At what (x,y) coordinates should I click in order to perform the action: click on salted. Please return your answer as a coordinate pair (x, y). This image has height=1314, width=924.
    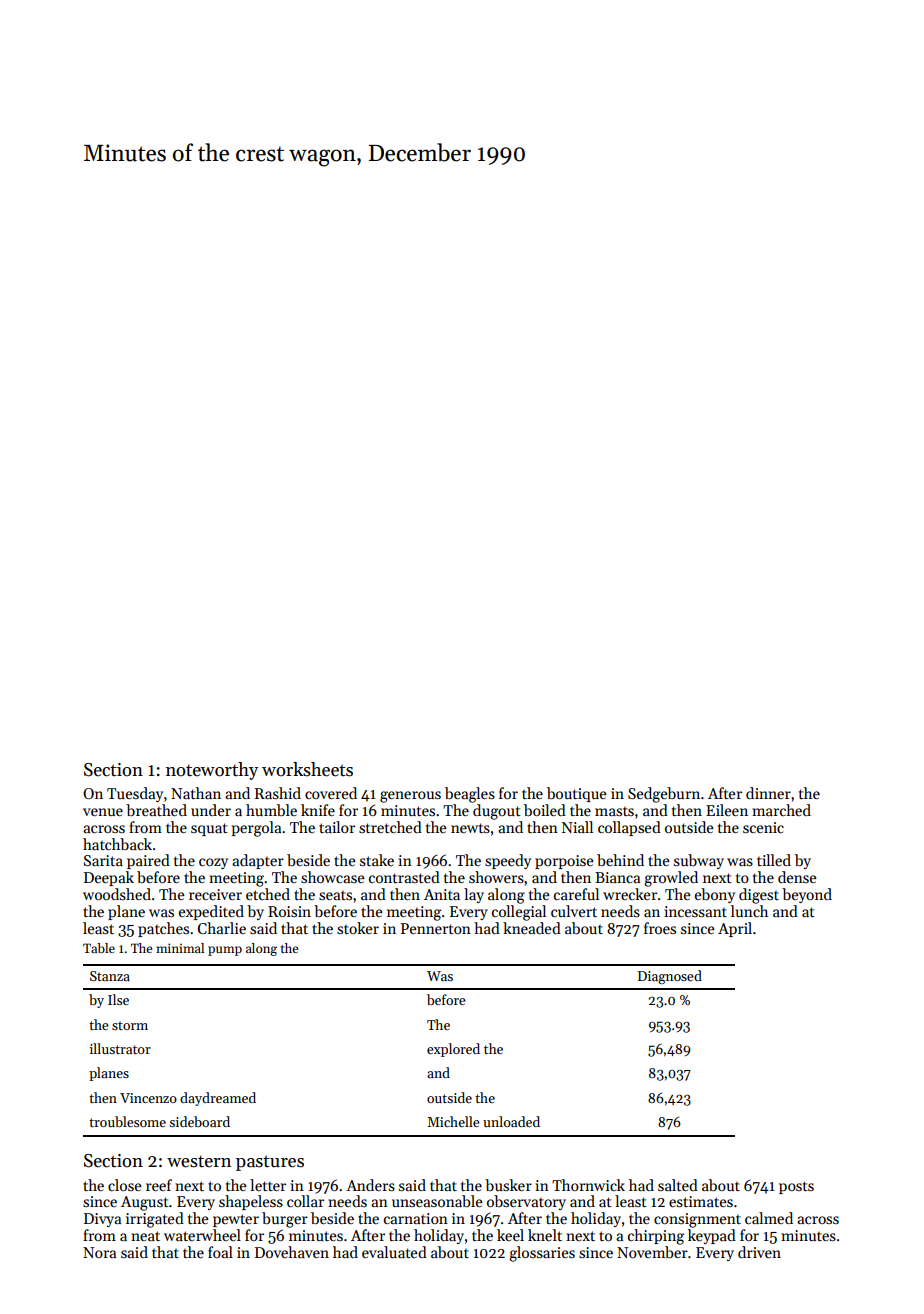
    Looking at the image, I should click on (678, 1185).
